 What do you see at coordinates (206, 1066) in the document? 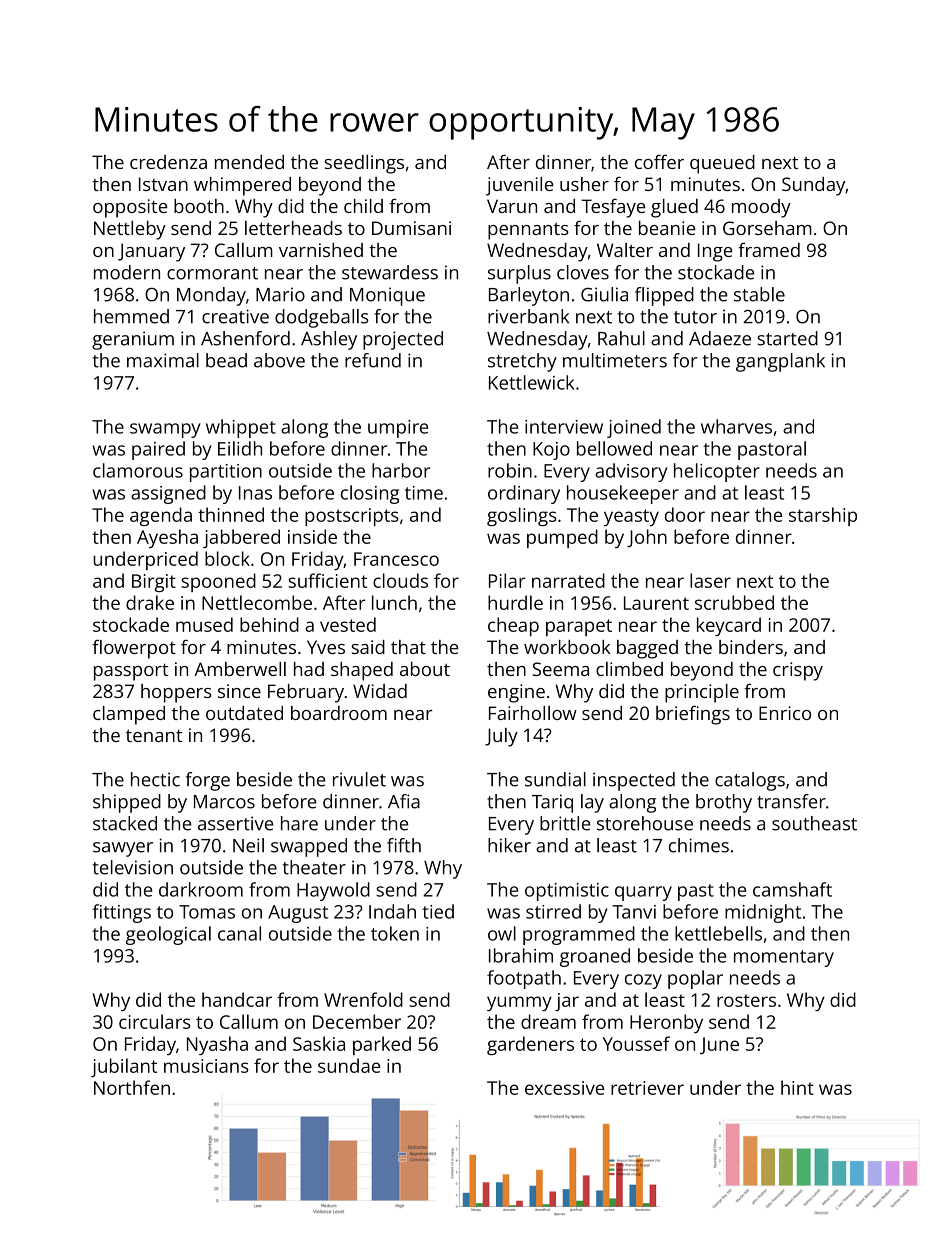
I see `musicians` at bounding box center [206, 1066].
